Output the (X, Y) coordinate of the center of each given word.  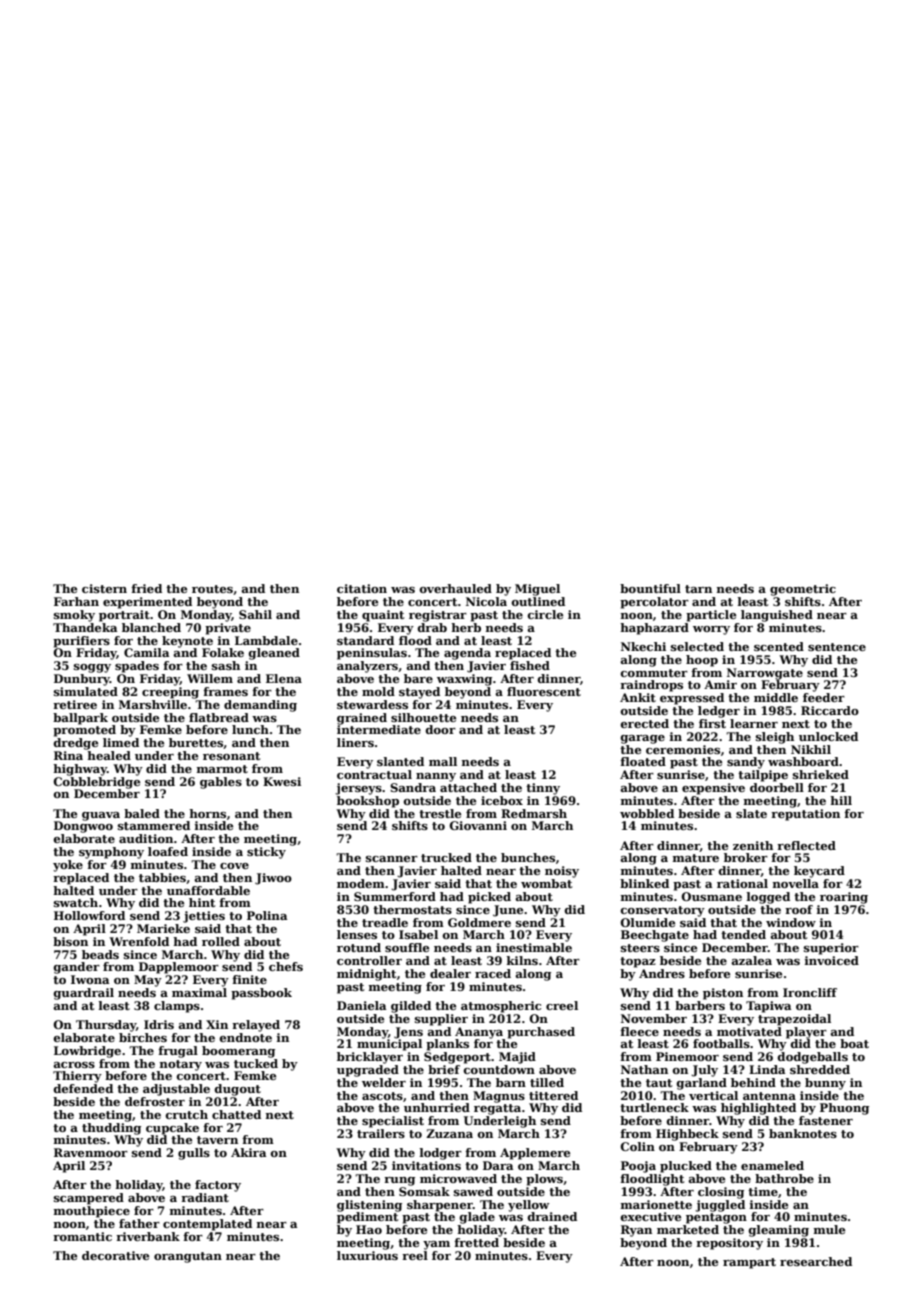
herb (466, 627)
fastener (826, 1120)
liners (355, 742)
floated (643, 761)
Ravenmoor (91, 1152)
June (508, 911)
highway (80, 770)
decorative (115, 1255)
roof (799, 909)
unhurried (437, 1107)
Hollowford (89, 915)
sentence (837, 647)
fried (146, 588)
